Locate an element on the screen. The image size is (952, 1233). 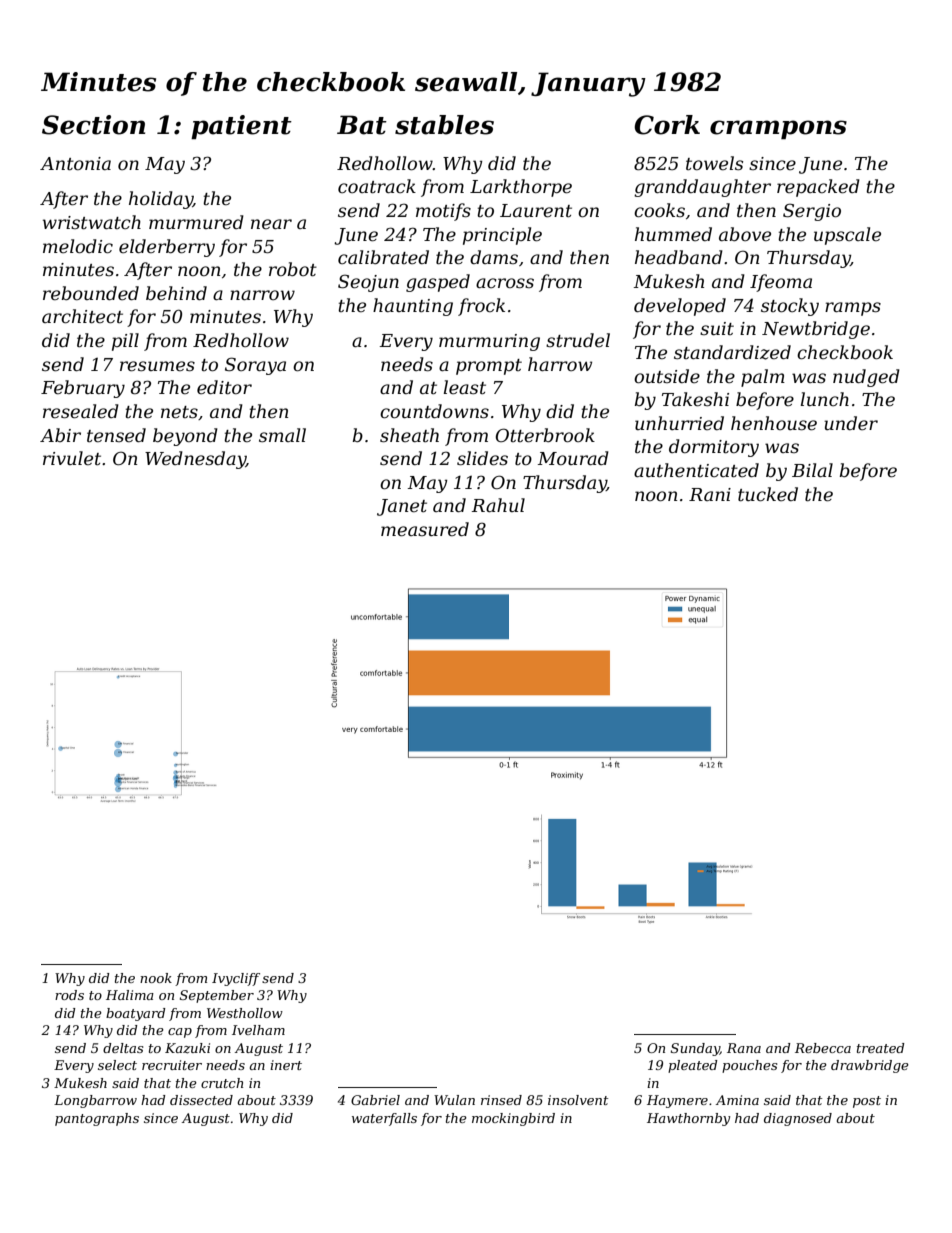
dissected is located at coordinates (201, 1100).
